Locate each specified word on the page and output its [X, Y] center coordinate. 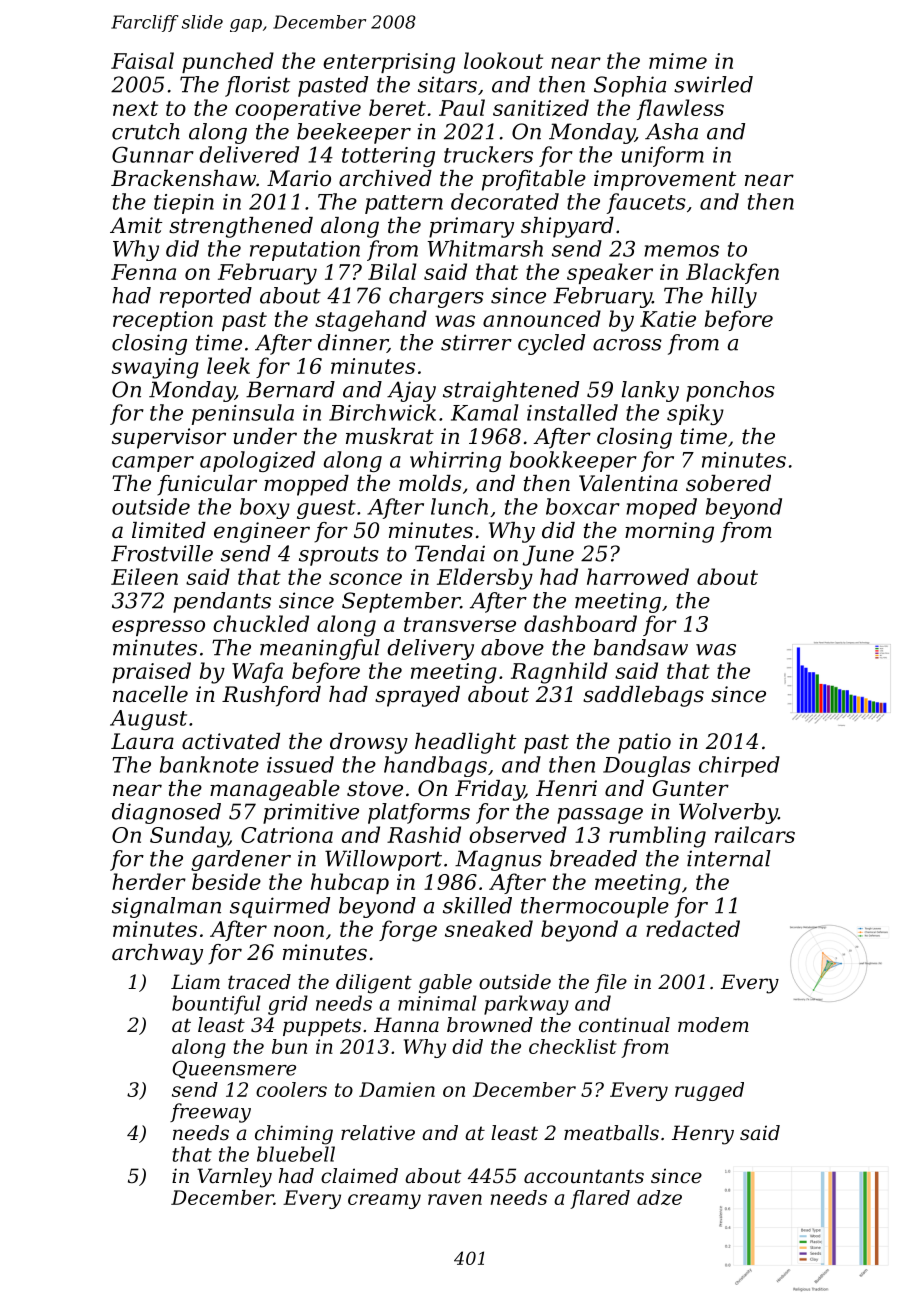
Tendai [450, 553]
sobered [728, 483]
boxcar [583, 506]
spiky [695, 414]
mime [678, 61]
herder [149, 881]
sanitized [541, 107]
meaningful [320, 649]
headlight [465, 743]
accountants [584, 1176]
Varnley [234, 1178]
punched [228, 62]
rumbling [657, 837]
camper [153, 464]
